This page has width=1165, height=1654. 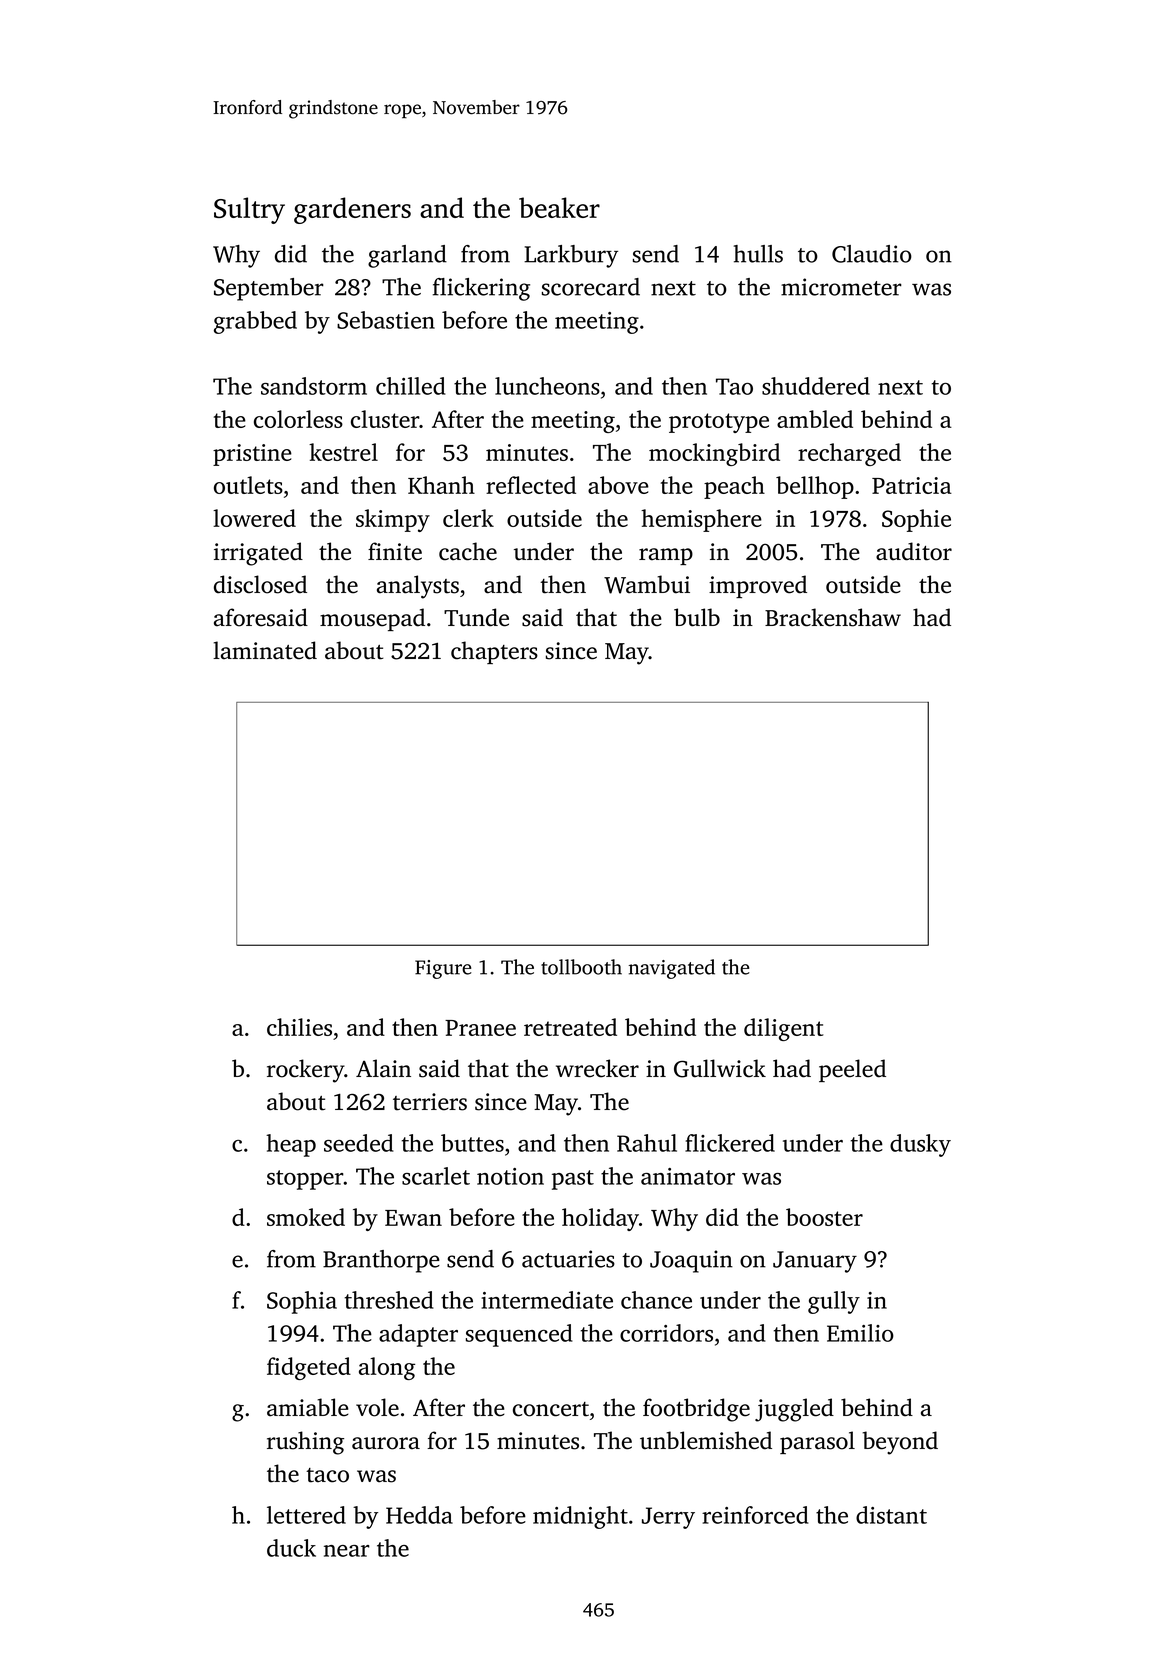 I want to click on rushing, so click(x=305, y=1443).
